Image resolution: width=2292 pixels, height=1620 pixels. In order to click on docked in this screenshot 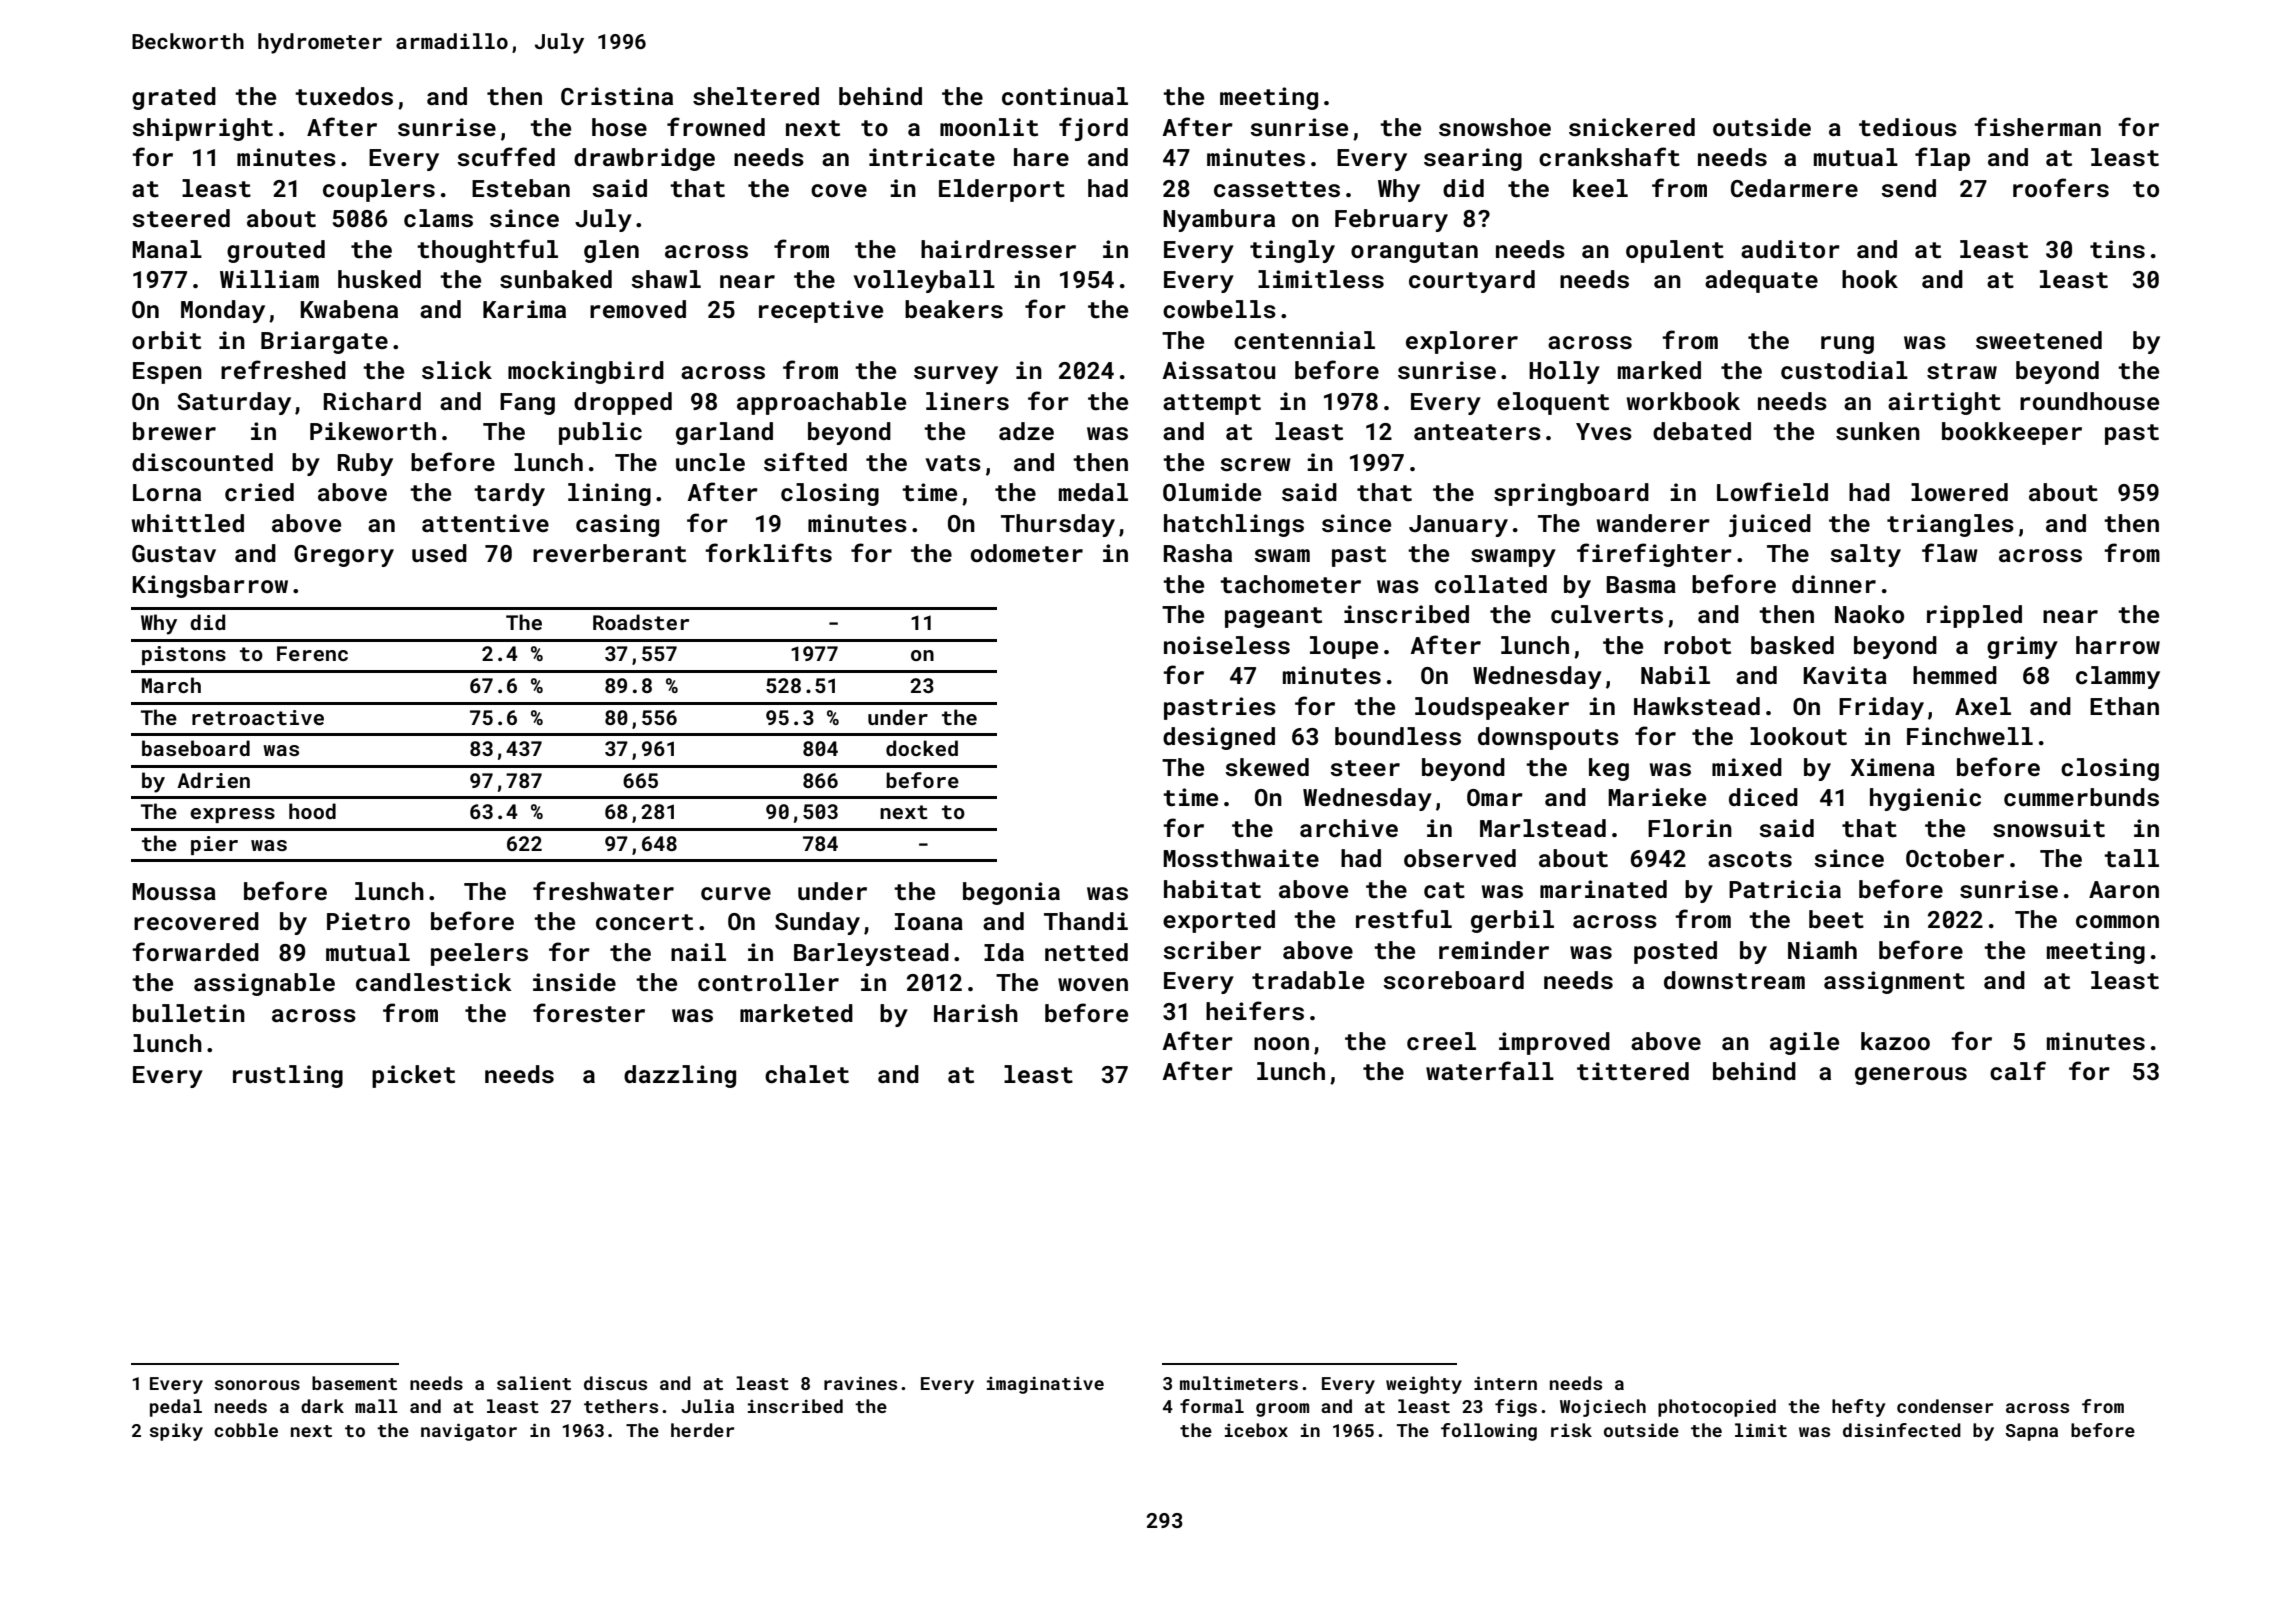, I will do `click(922, 748)`.
